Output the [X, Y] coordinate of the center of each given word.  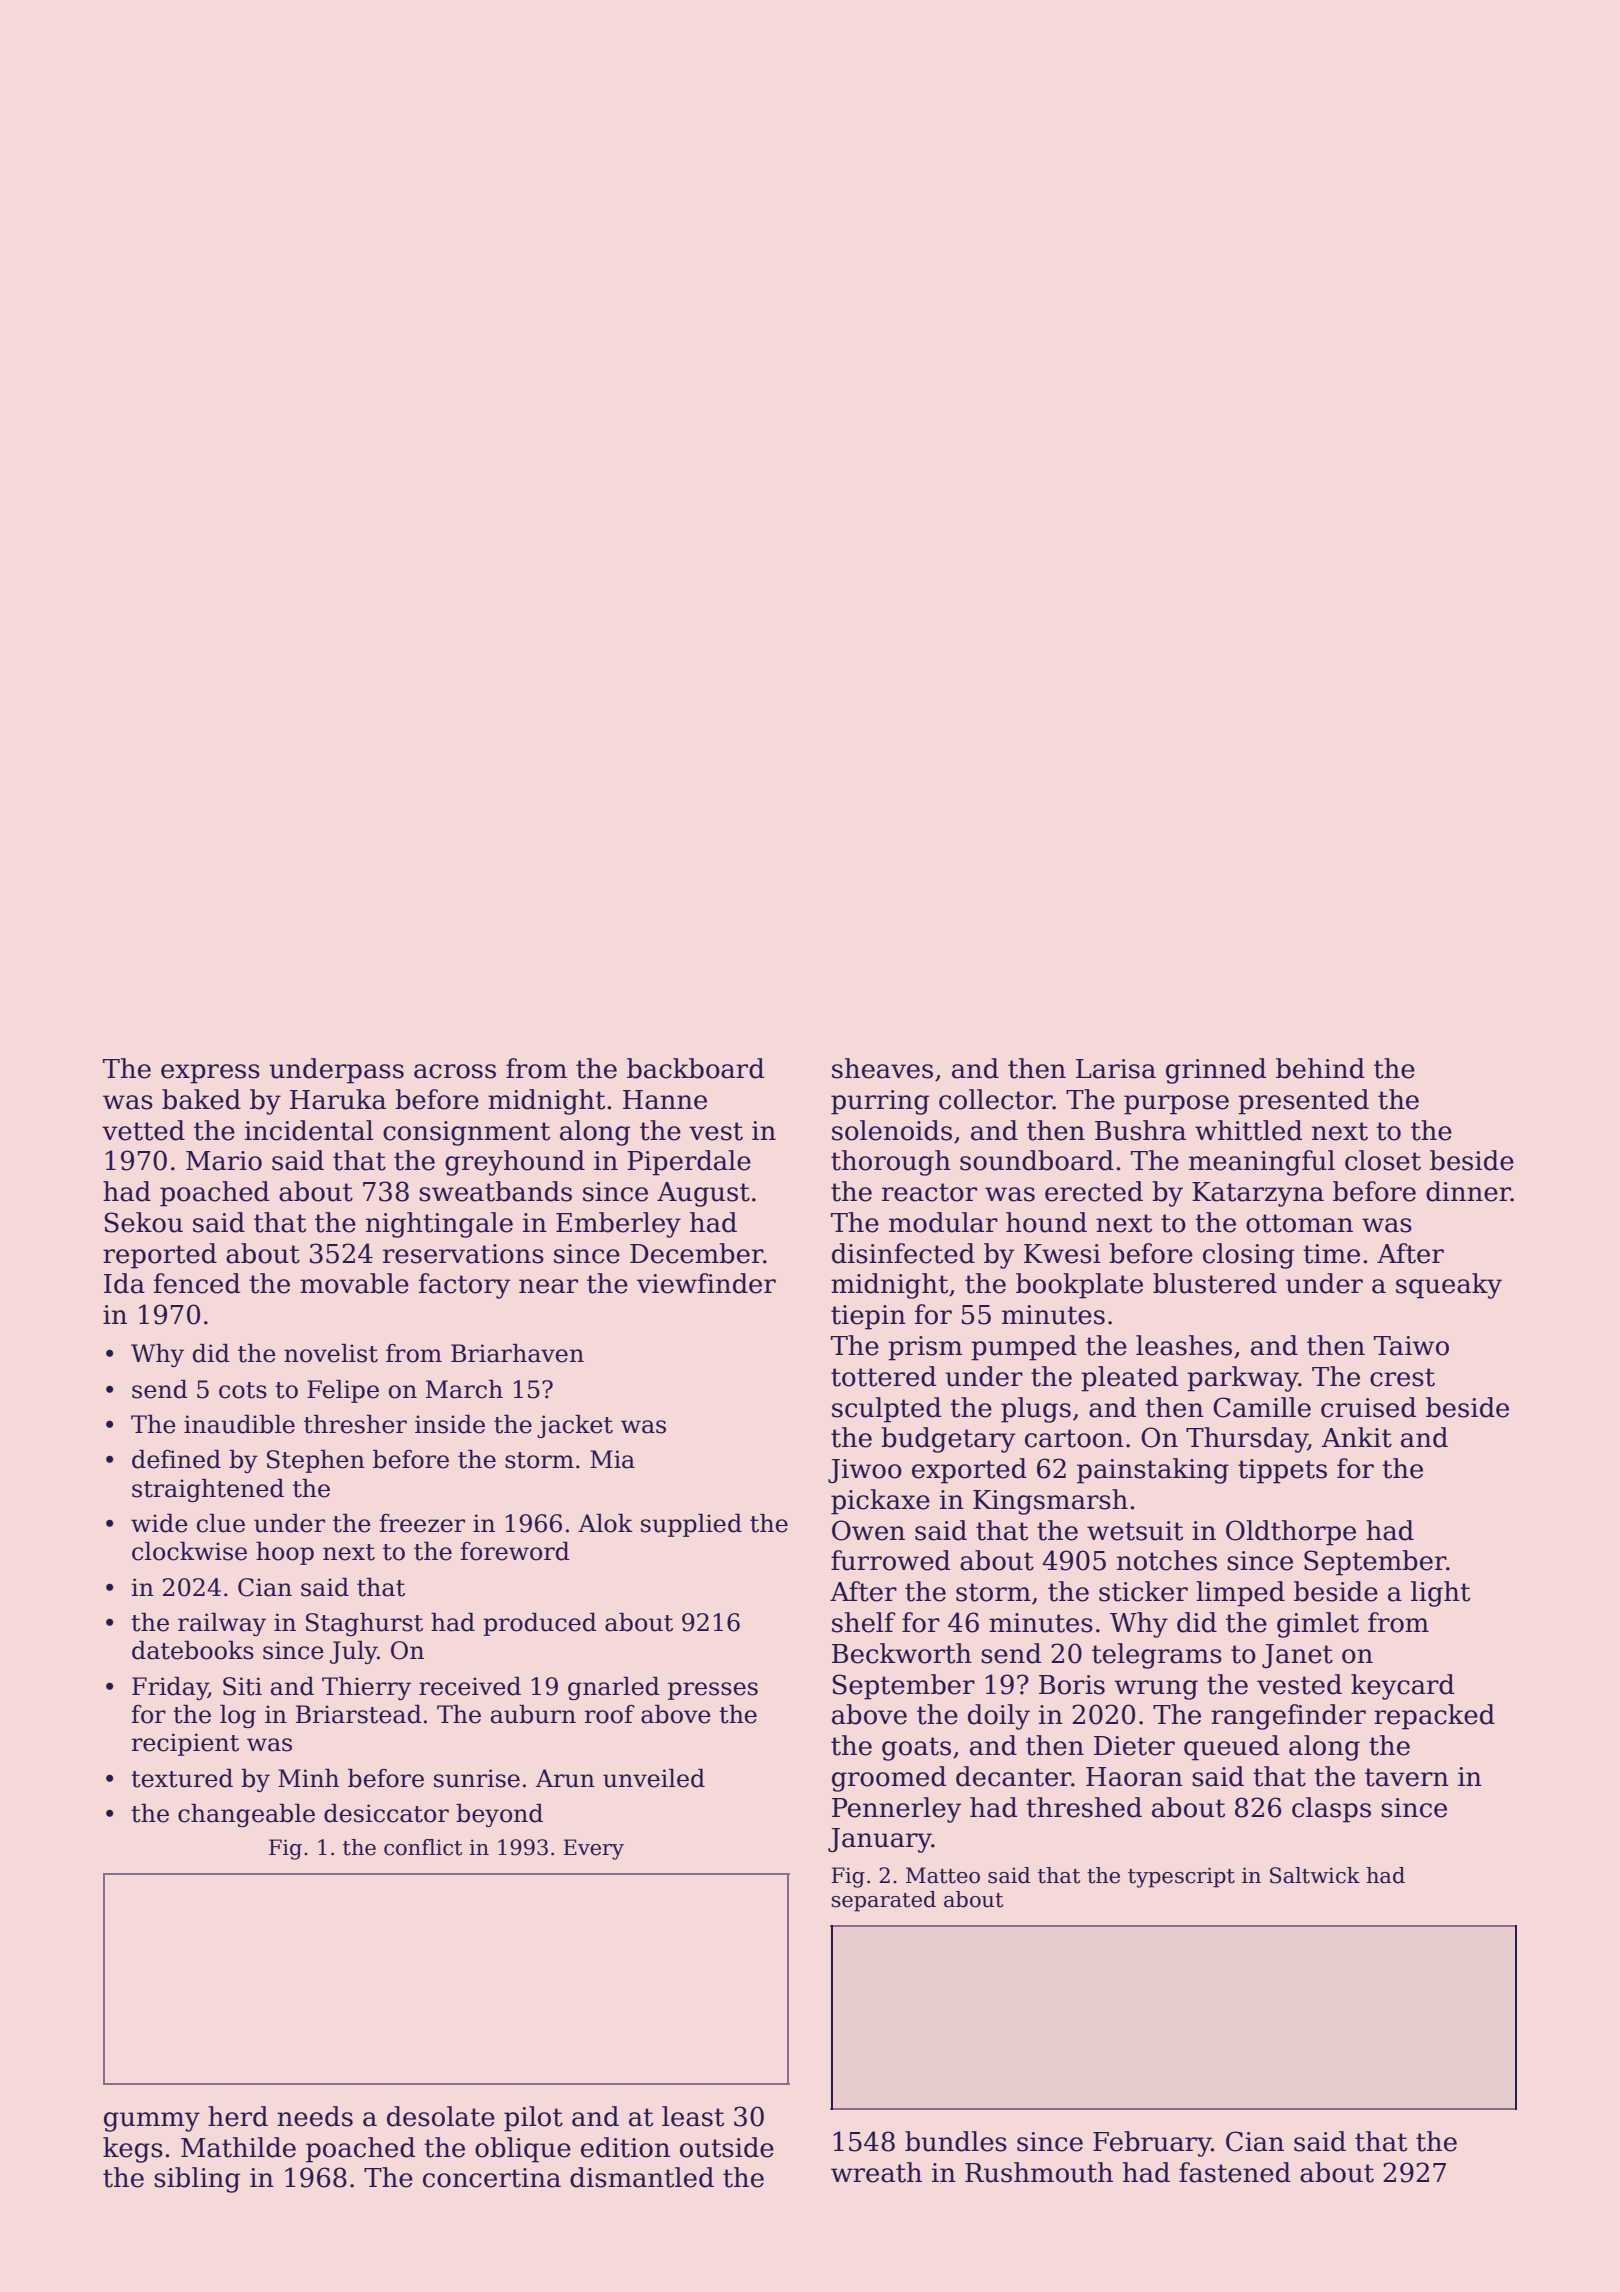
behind [1320, 1068]
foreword [515, 1551]
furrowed [890, 1560]
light [1440, 1594]
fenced [197, 1283]
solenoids [892, 1130]
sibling [197, 2180]
